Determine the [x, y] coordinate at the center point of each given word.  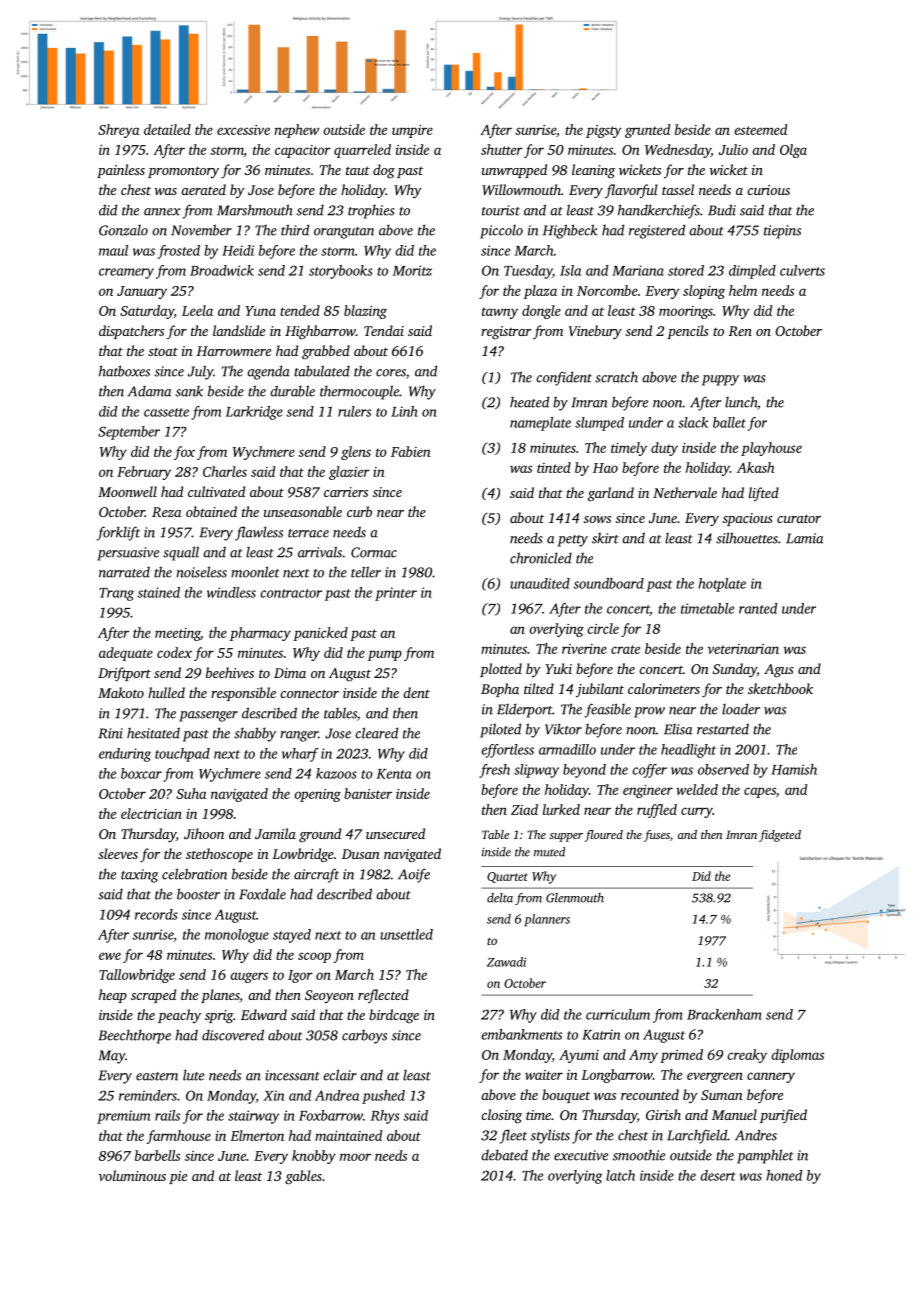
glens [356, 453]
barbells [157, 1155]
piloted [500, 730]
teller [366, 572]
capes [760, 792]
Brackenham [724, 1014]
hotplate [722, 585]
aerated [203, 189]
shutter [502, 149]
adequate [126, 654]
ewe [110, 956]
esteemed [760, 129]
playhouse [771, 449]
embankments [522, 1034]
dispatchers [131, 332]
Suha [191, 793]
